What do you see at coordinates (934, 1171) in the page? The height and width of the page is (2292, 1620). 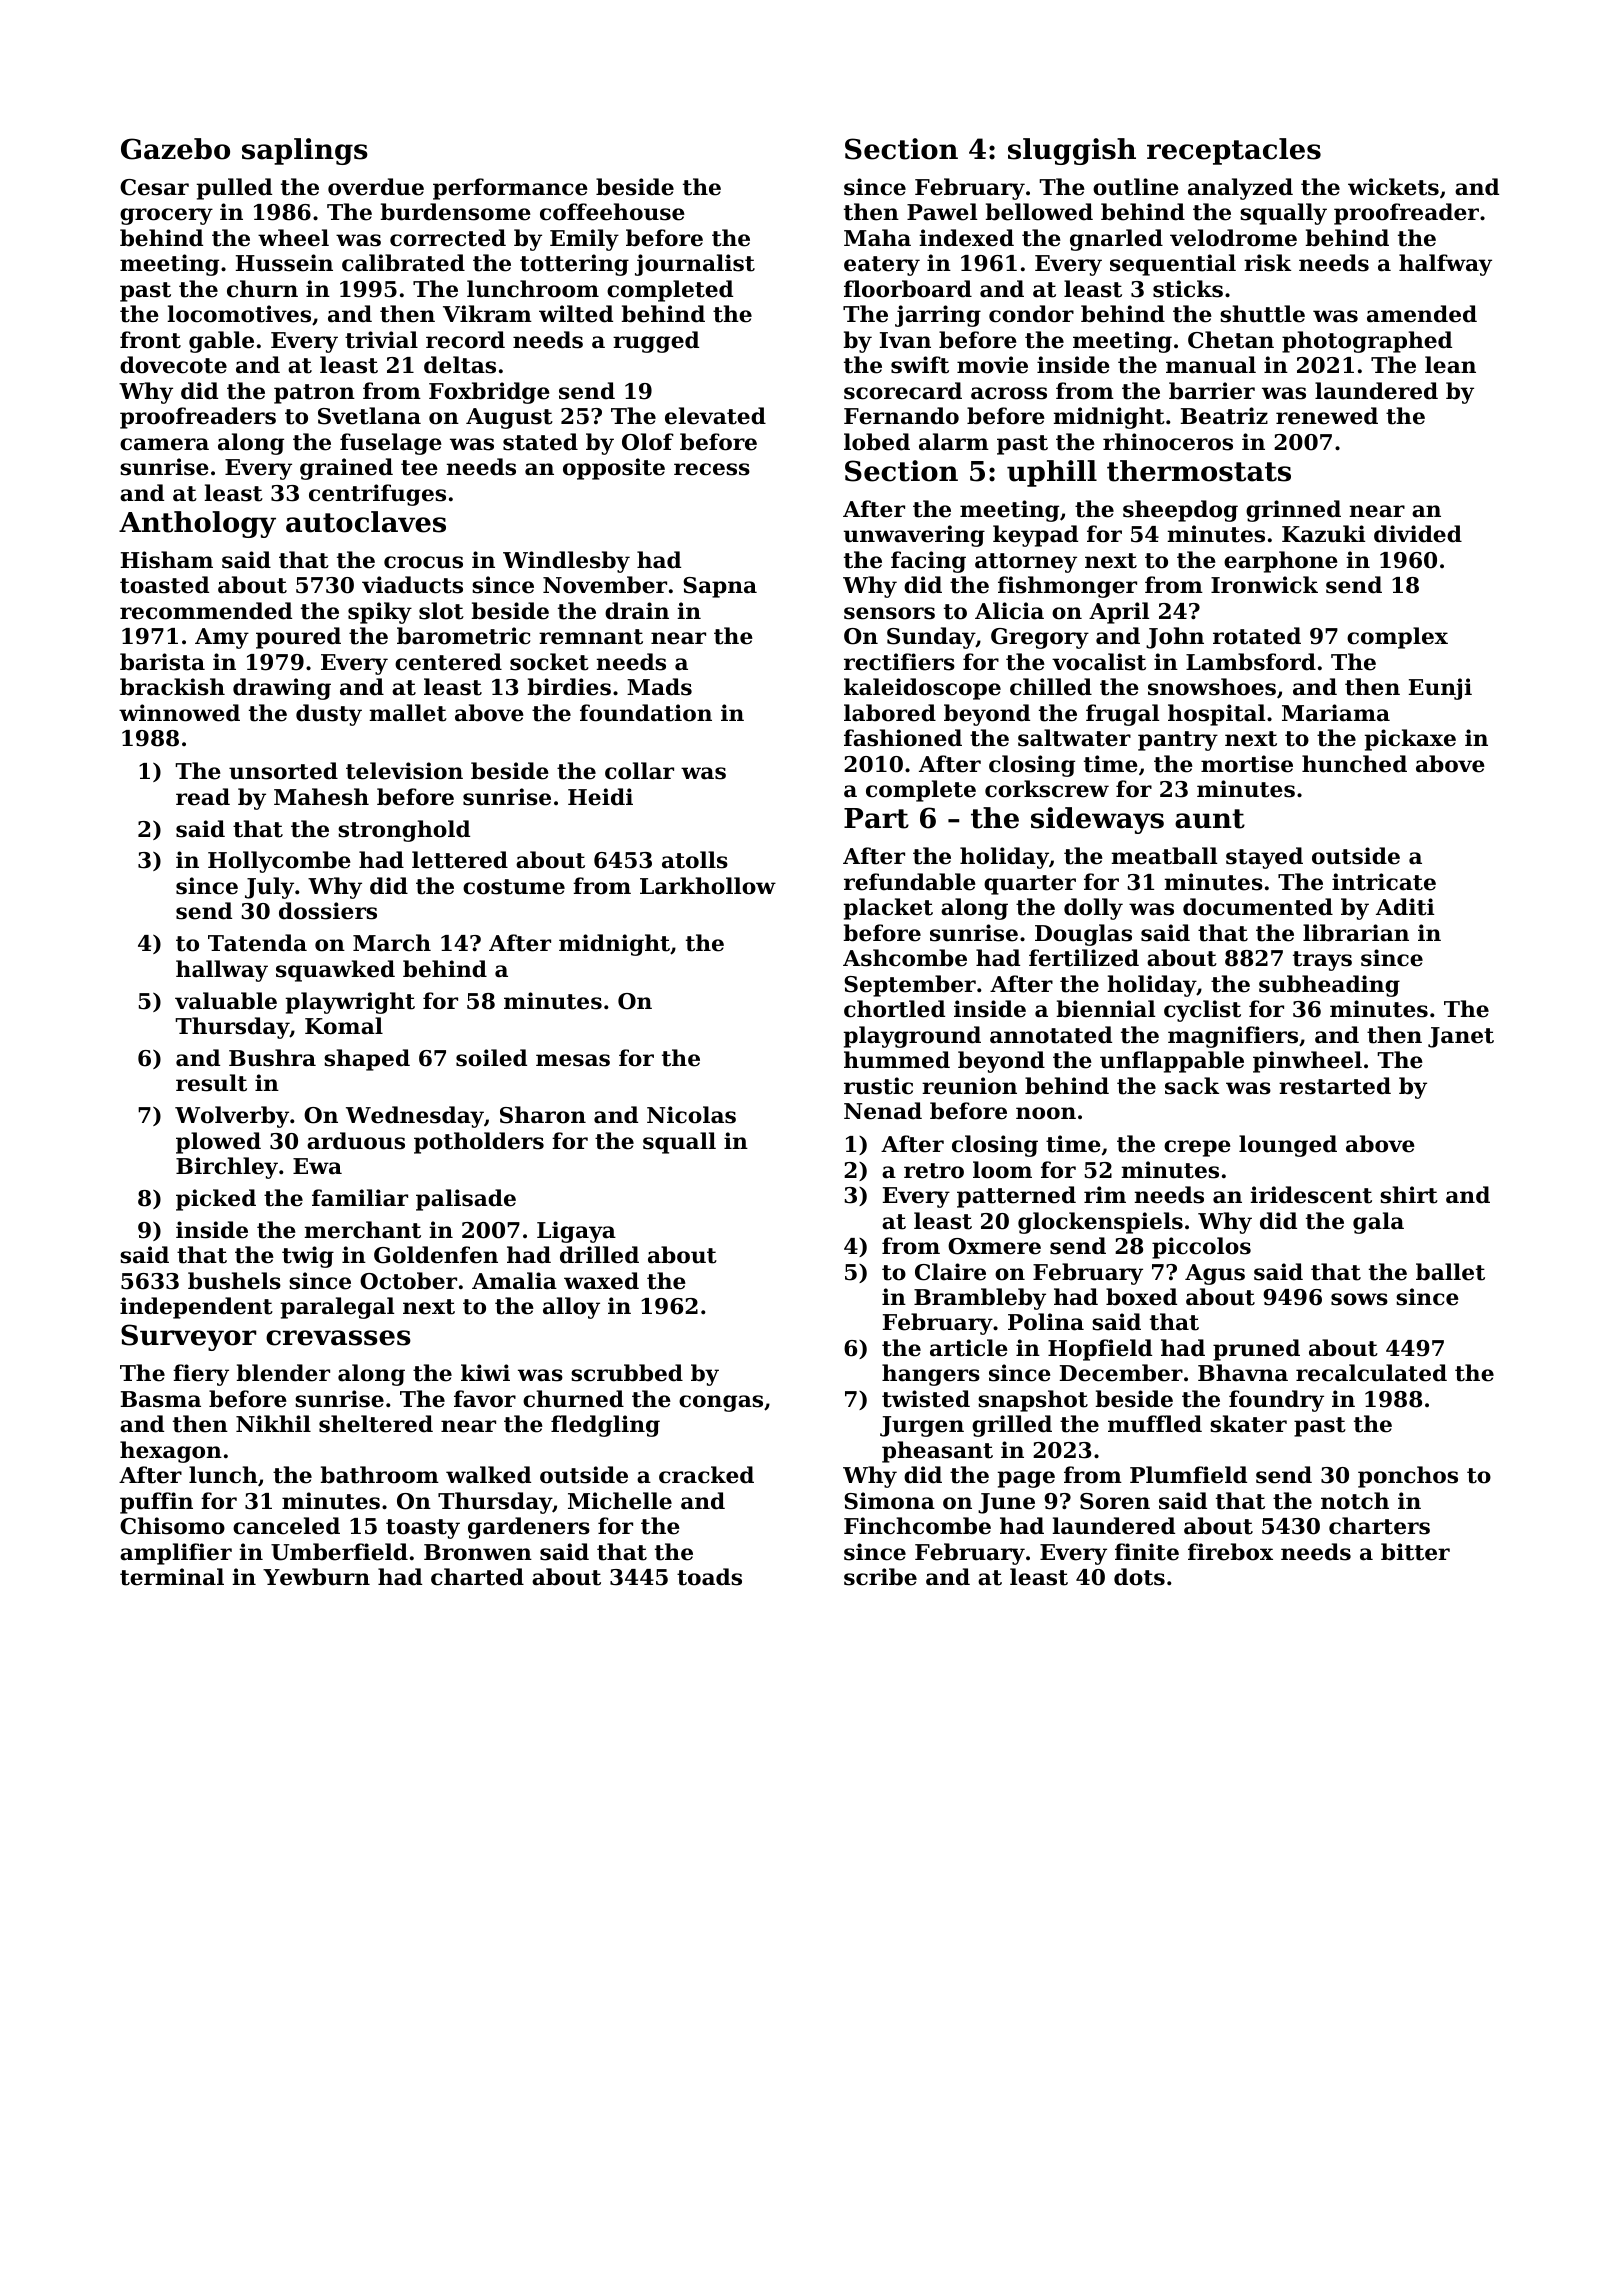 I see `retro` at bounding box center [934, 1171].
